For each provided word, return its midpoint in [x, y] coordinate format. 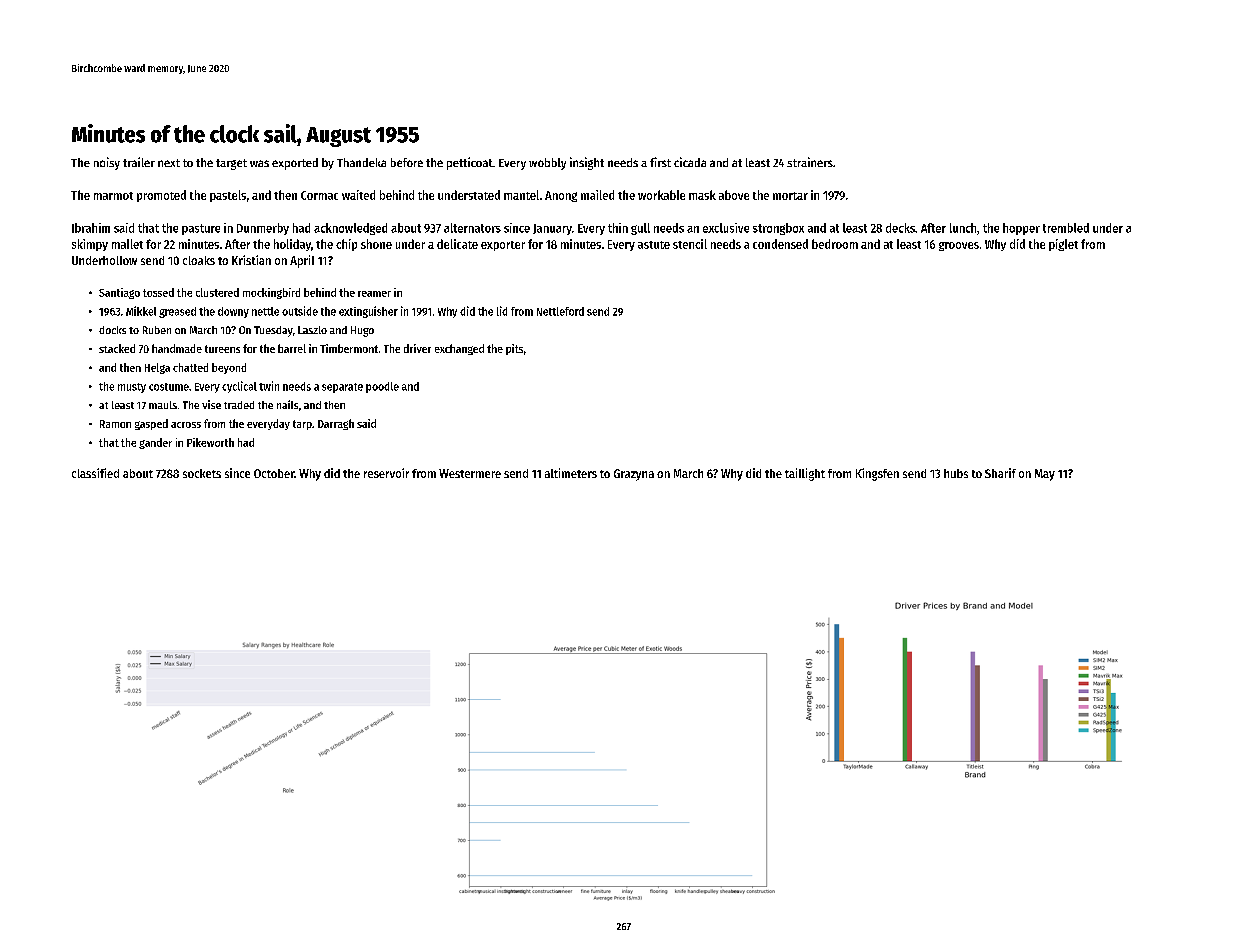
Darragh [336, 424]
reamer [374, 294]
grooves [959, 246]
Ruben [157, 330]
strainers [810, 162]
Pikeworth [210, 442]
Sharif [1000, 473]
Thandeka [361, 162]
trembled [1066, 228]
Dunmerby [263, 229]
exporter [503, 246]
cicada [690, 162]
